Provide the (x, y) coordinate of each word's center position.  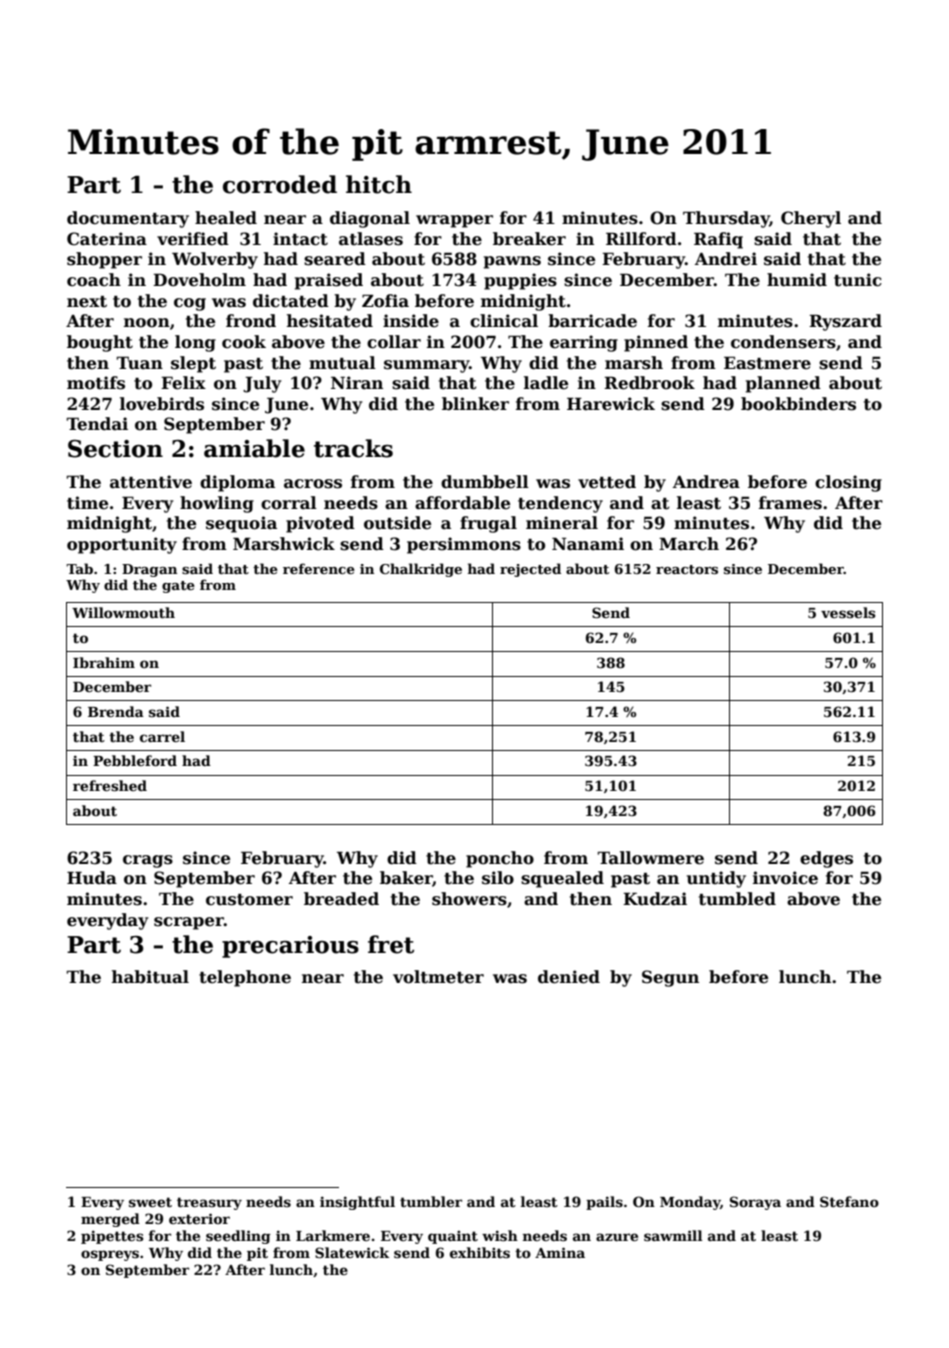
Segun (670, 978)
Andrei (726, 259)
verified (193, 239)
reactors (687, 569)
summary (426, 366)
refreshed (110, 785)
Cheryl (811, 219)
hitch (379, 184)
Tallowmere (651, 858)
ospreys (110, 1255)
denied (569, 977)
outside (397, 523)
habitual (150, 977)
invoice (785, 878)
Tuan (140, 363)
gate (178, 587)
